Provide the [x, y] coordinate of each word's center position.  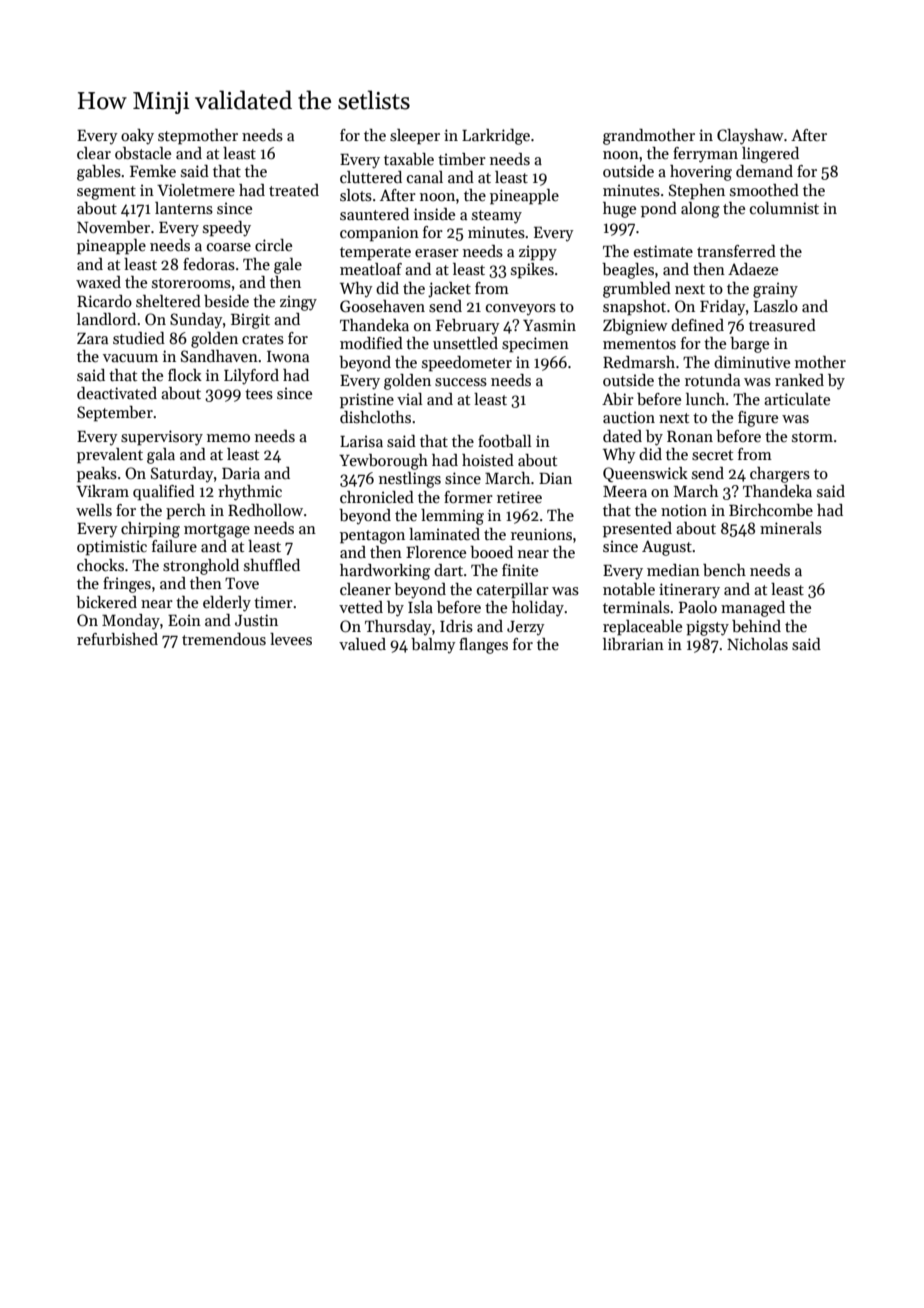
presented [637, 530]
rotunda [712, 380]
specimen [535, 345]
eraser [437, 253]
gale [288, 266]
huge [619, 210]
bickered [106, 602]
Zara [92, 338]
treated [294, 190]
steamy [497, 217]
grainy [775, 290]
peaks [97, 475]
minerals [791, 528]
